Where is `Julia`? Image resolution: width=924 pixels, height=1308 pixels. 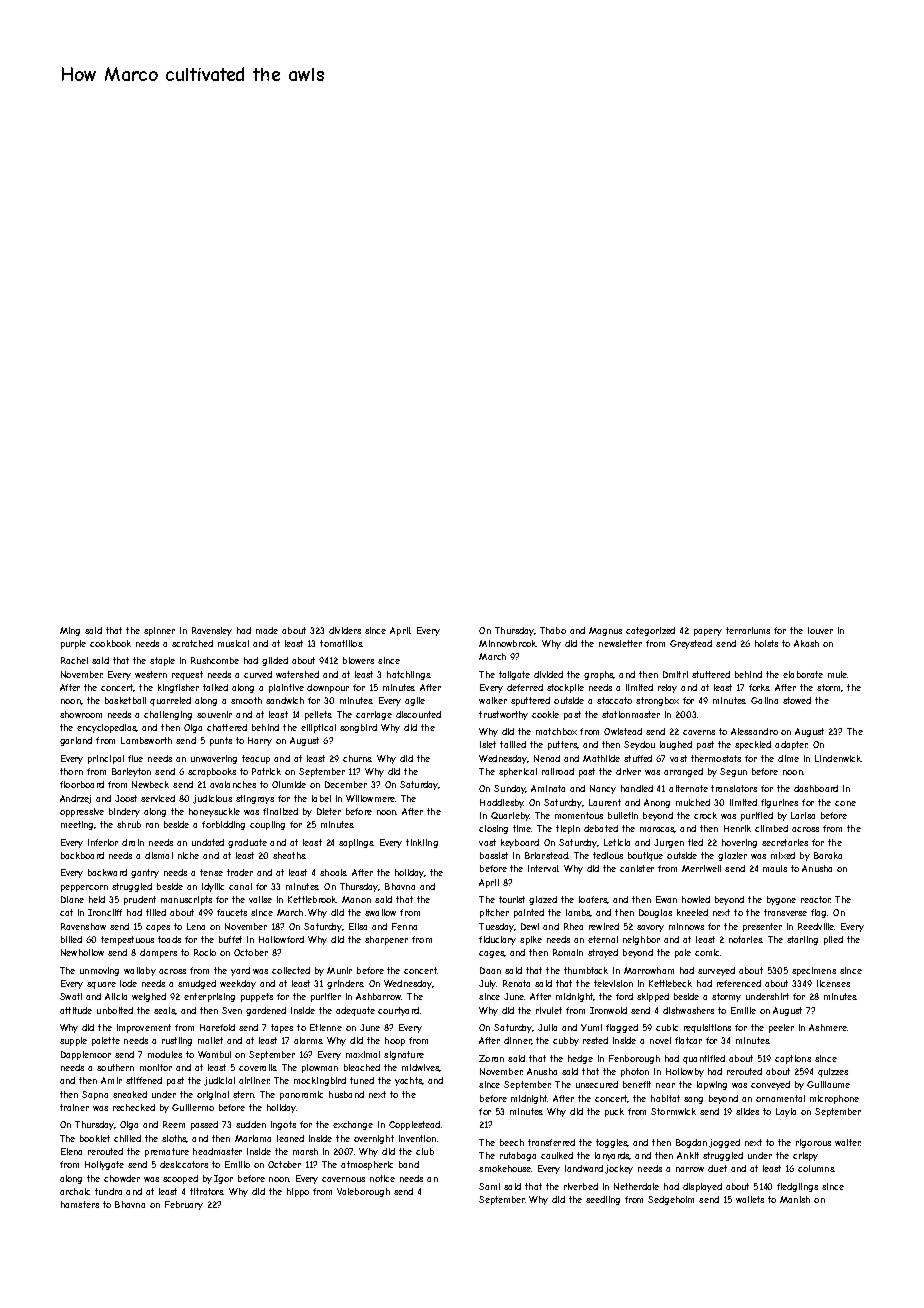 Julia is located at coordinates (547, 1027).
